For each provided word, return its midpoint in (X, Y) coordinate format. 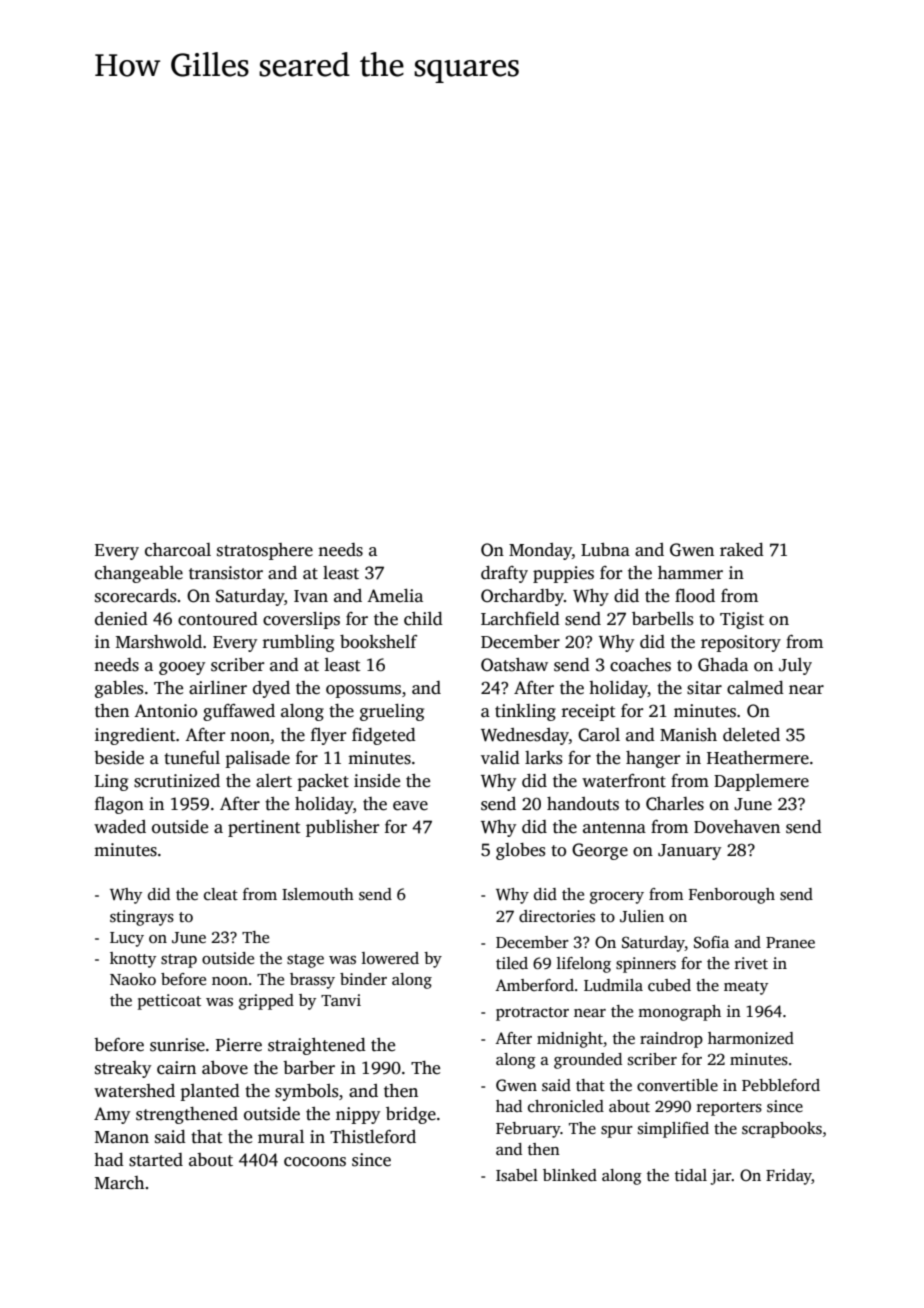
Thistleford (373, 1137)
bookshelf (379, 642)
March (119, 1183)
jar (721, 1177)
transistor (226, 573)
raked (742, 550)
